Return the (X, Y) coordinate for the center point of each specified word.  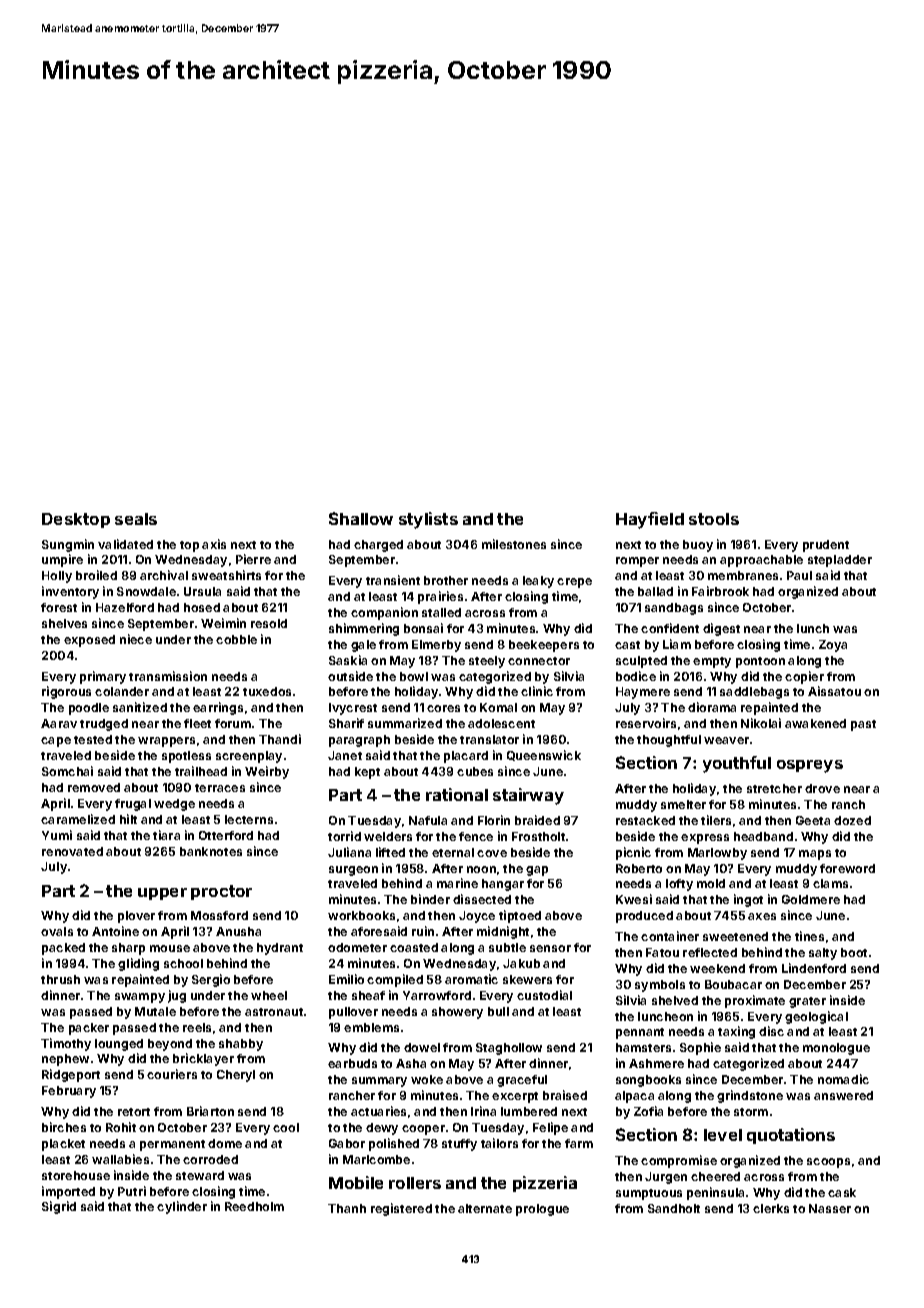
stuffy (459, 1145)
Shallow (361, 518)
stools (714, 519)
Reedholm (254, 1206)
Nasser (830, 1208)
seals (136, 519)
